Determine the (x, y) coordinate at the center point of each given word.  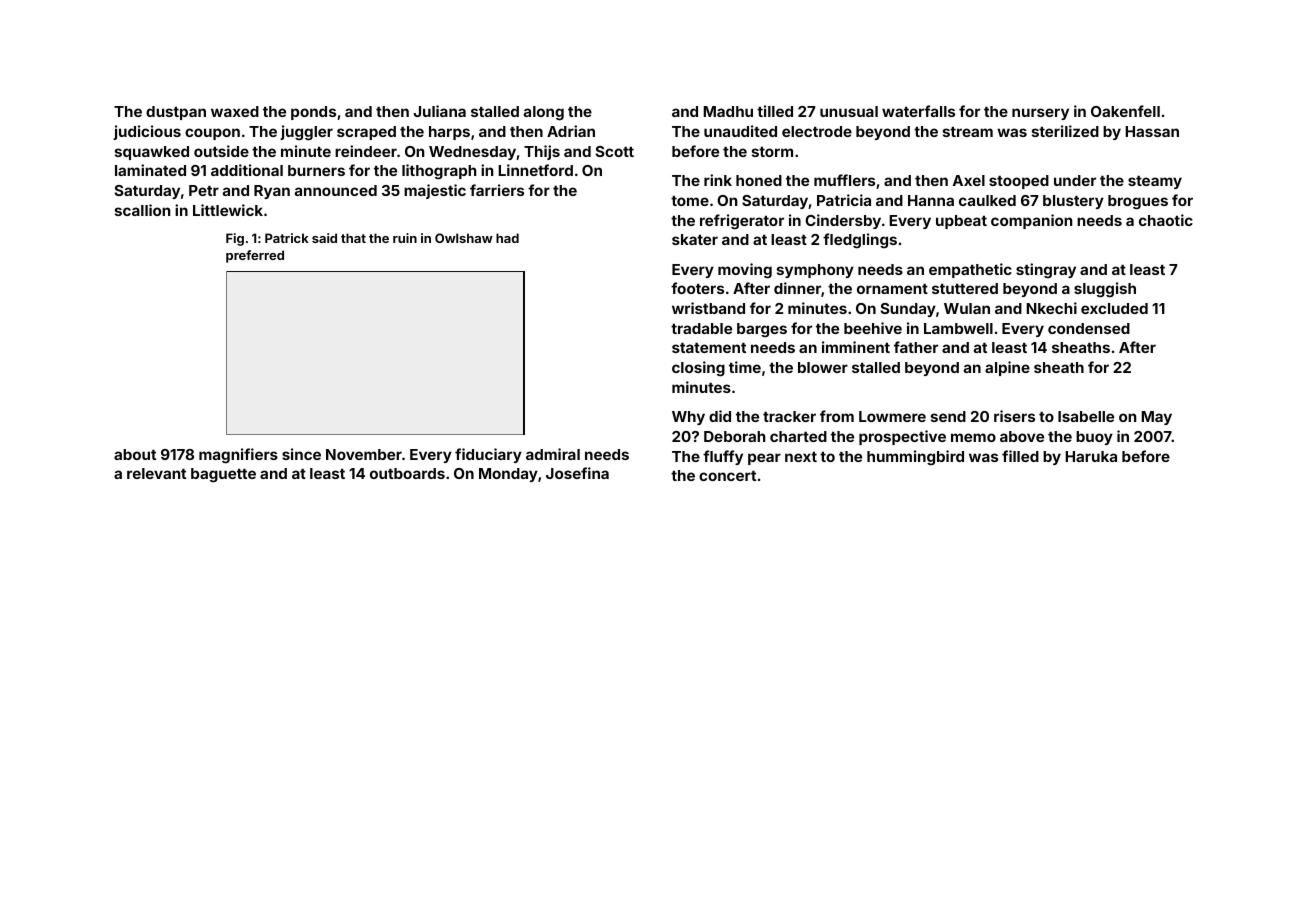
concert (727, 476)
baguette (223, 475)
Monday (508, 475)
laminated (150, 170)
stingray (1046, 271)
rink (718, 180)
